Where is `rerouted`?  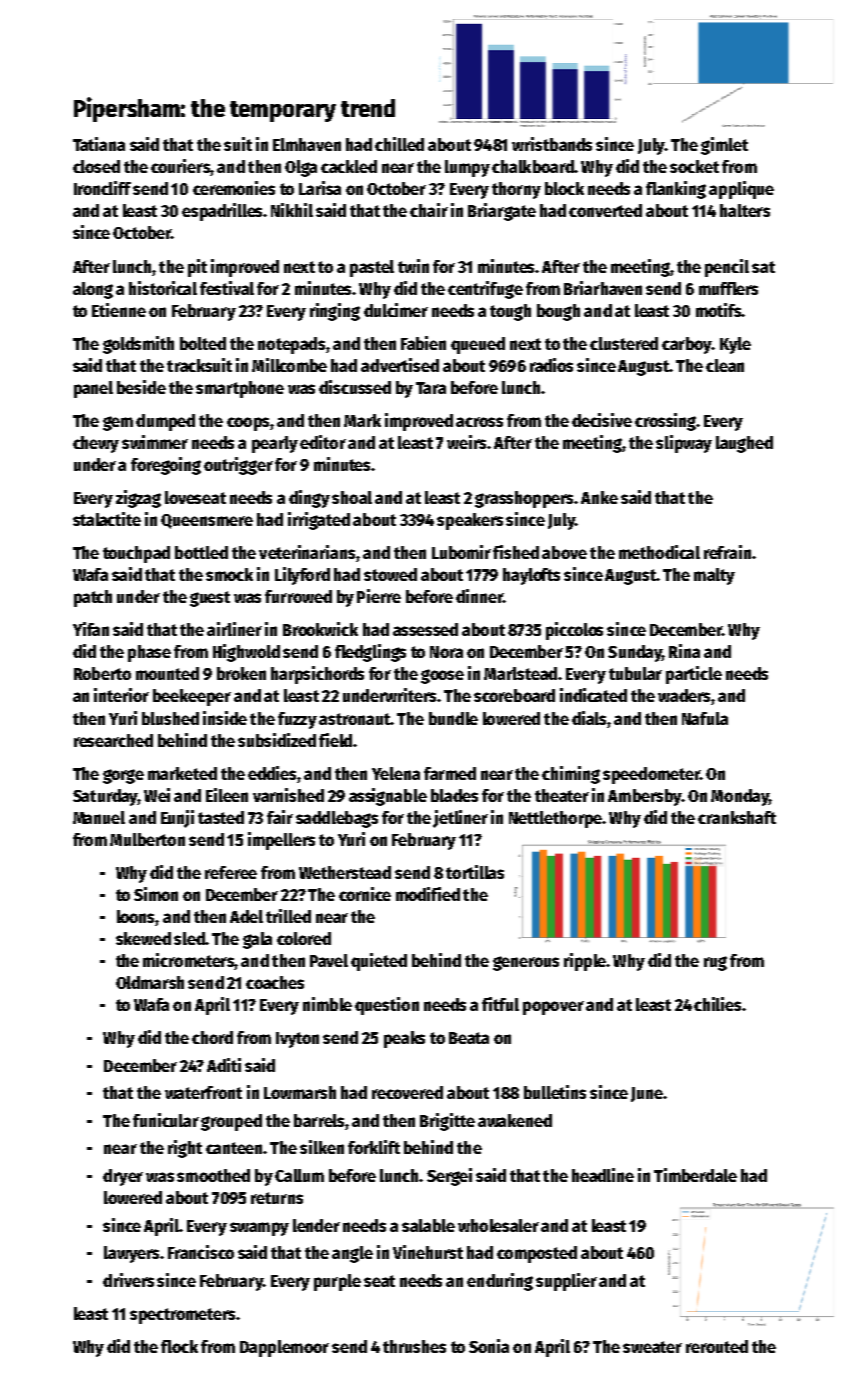 rerouted is located at coordinates (717, 1346).
